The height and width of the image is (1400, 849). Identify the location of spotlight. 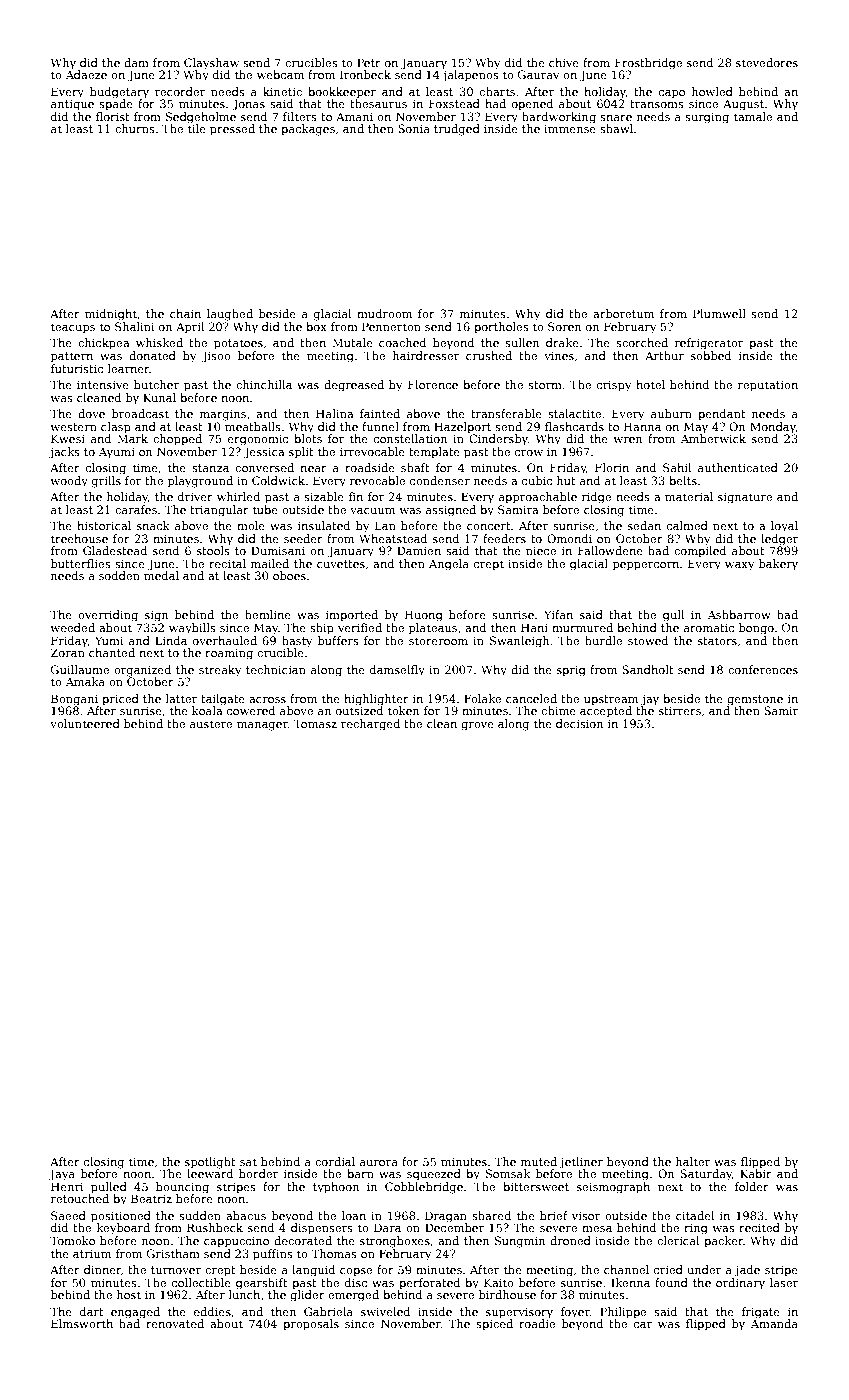
(210, 1163).
